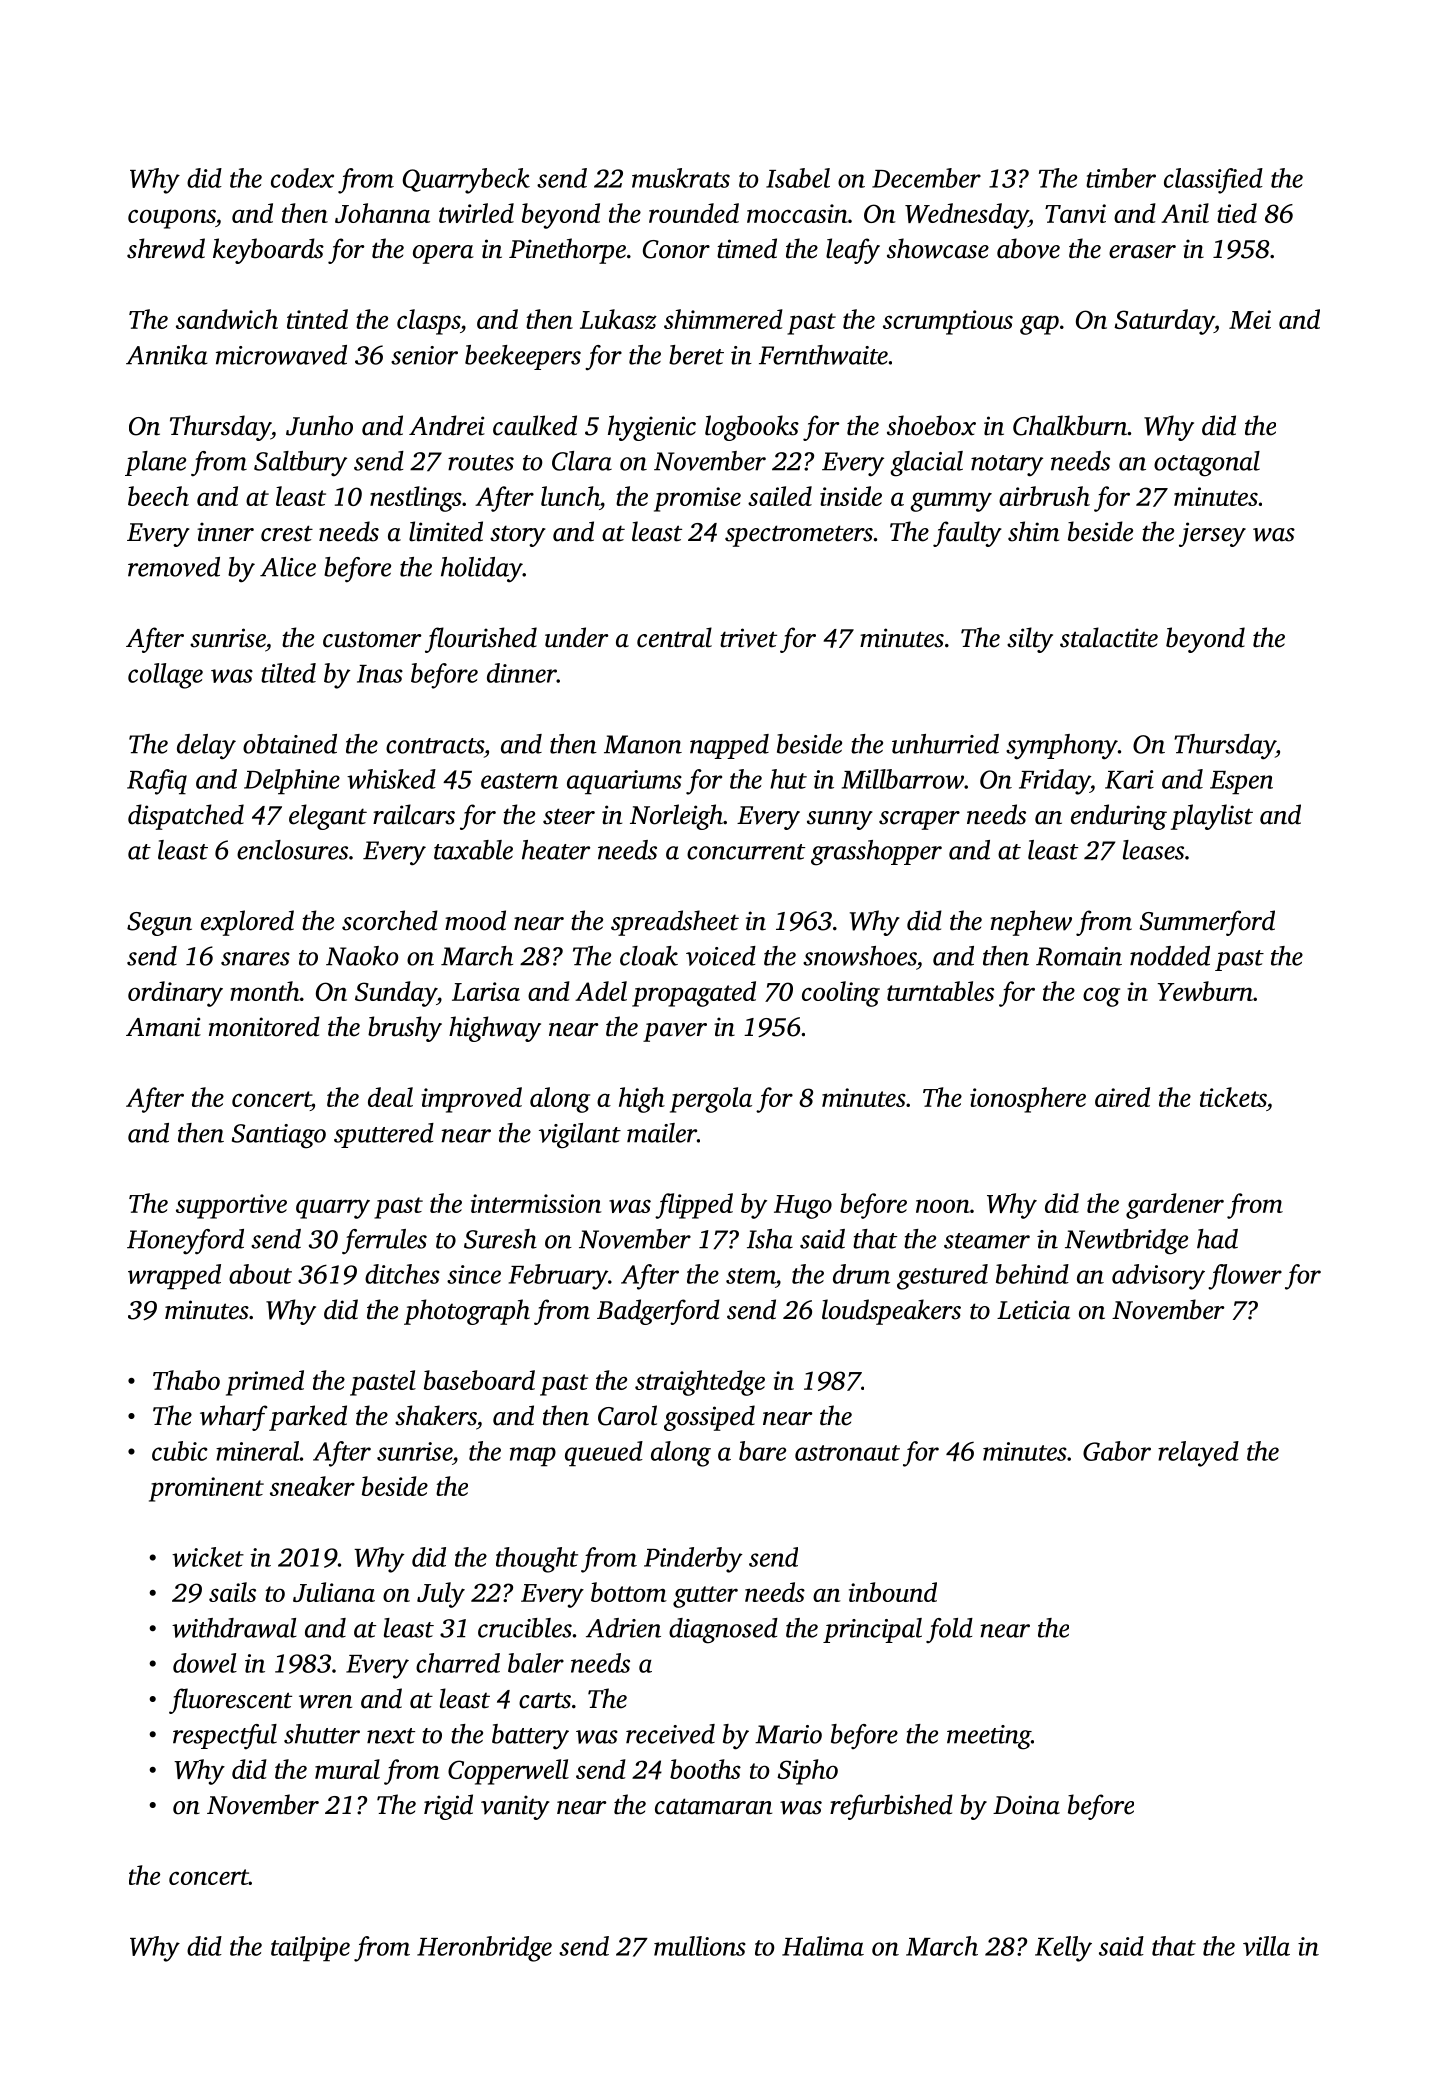  What do you see at coordinates (312, 1486) in the image?
I see `sneaker` at bounding box center [312, 1486].
